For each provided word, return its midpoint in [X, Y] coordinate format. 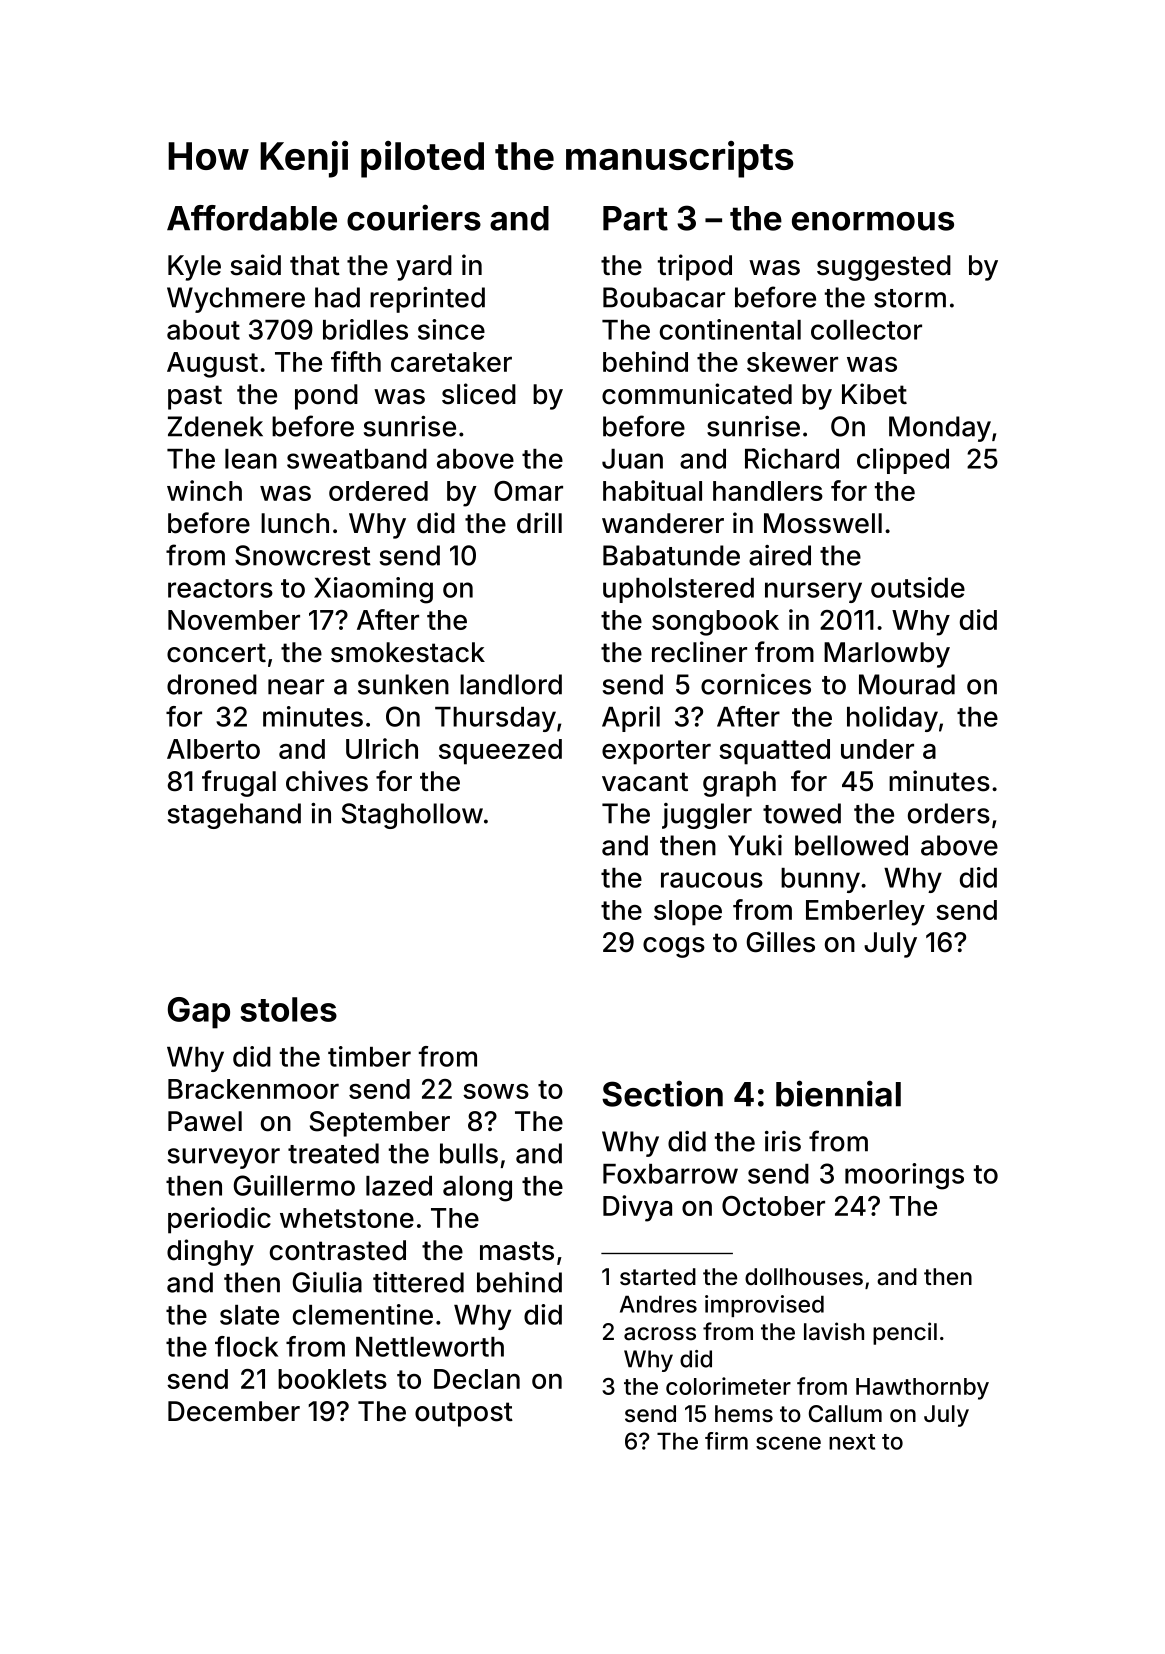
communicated [697, 394]
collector [866, 330]
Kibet [874, 394]
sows [496, 1091]
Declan [477, 1379]
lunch [295, 523]
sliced [479, 394]
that [315, 265]
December [234, 1411]
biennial [838, 1093]
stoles [289, 1009]
